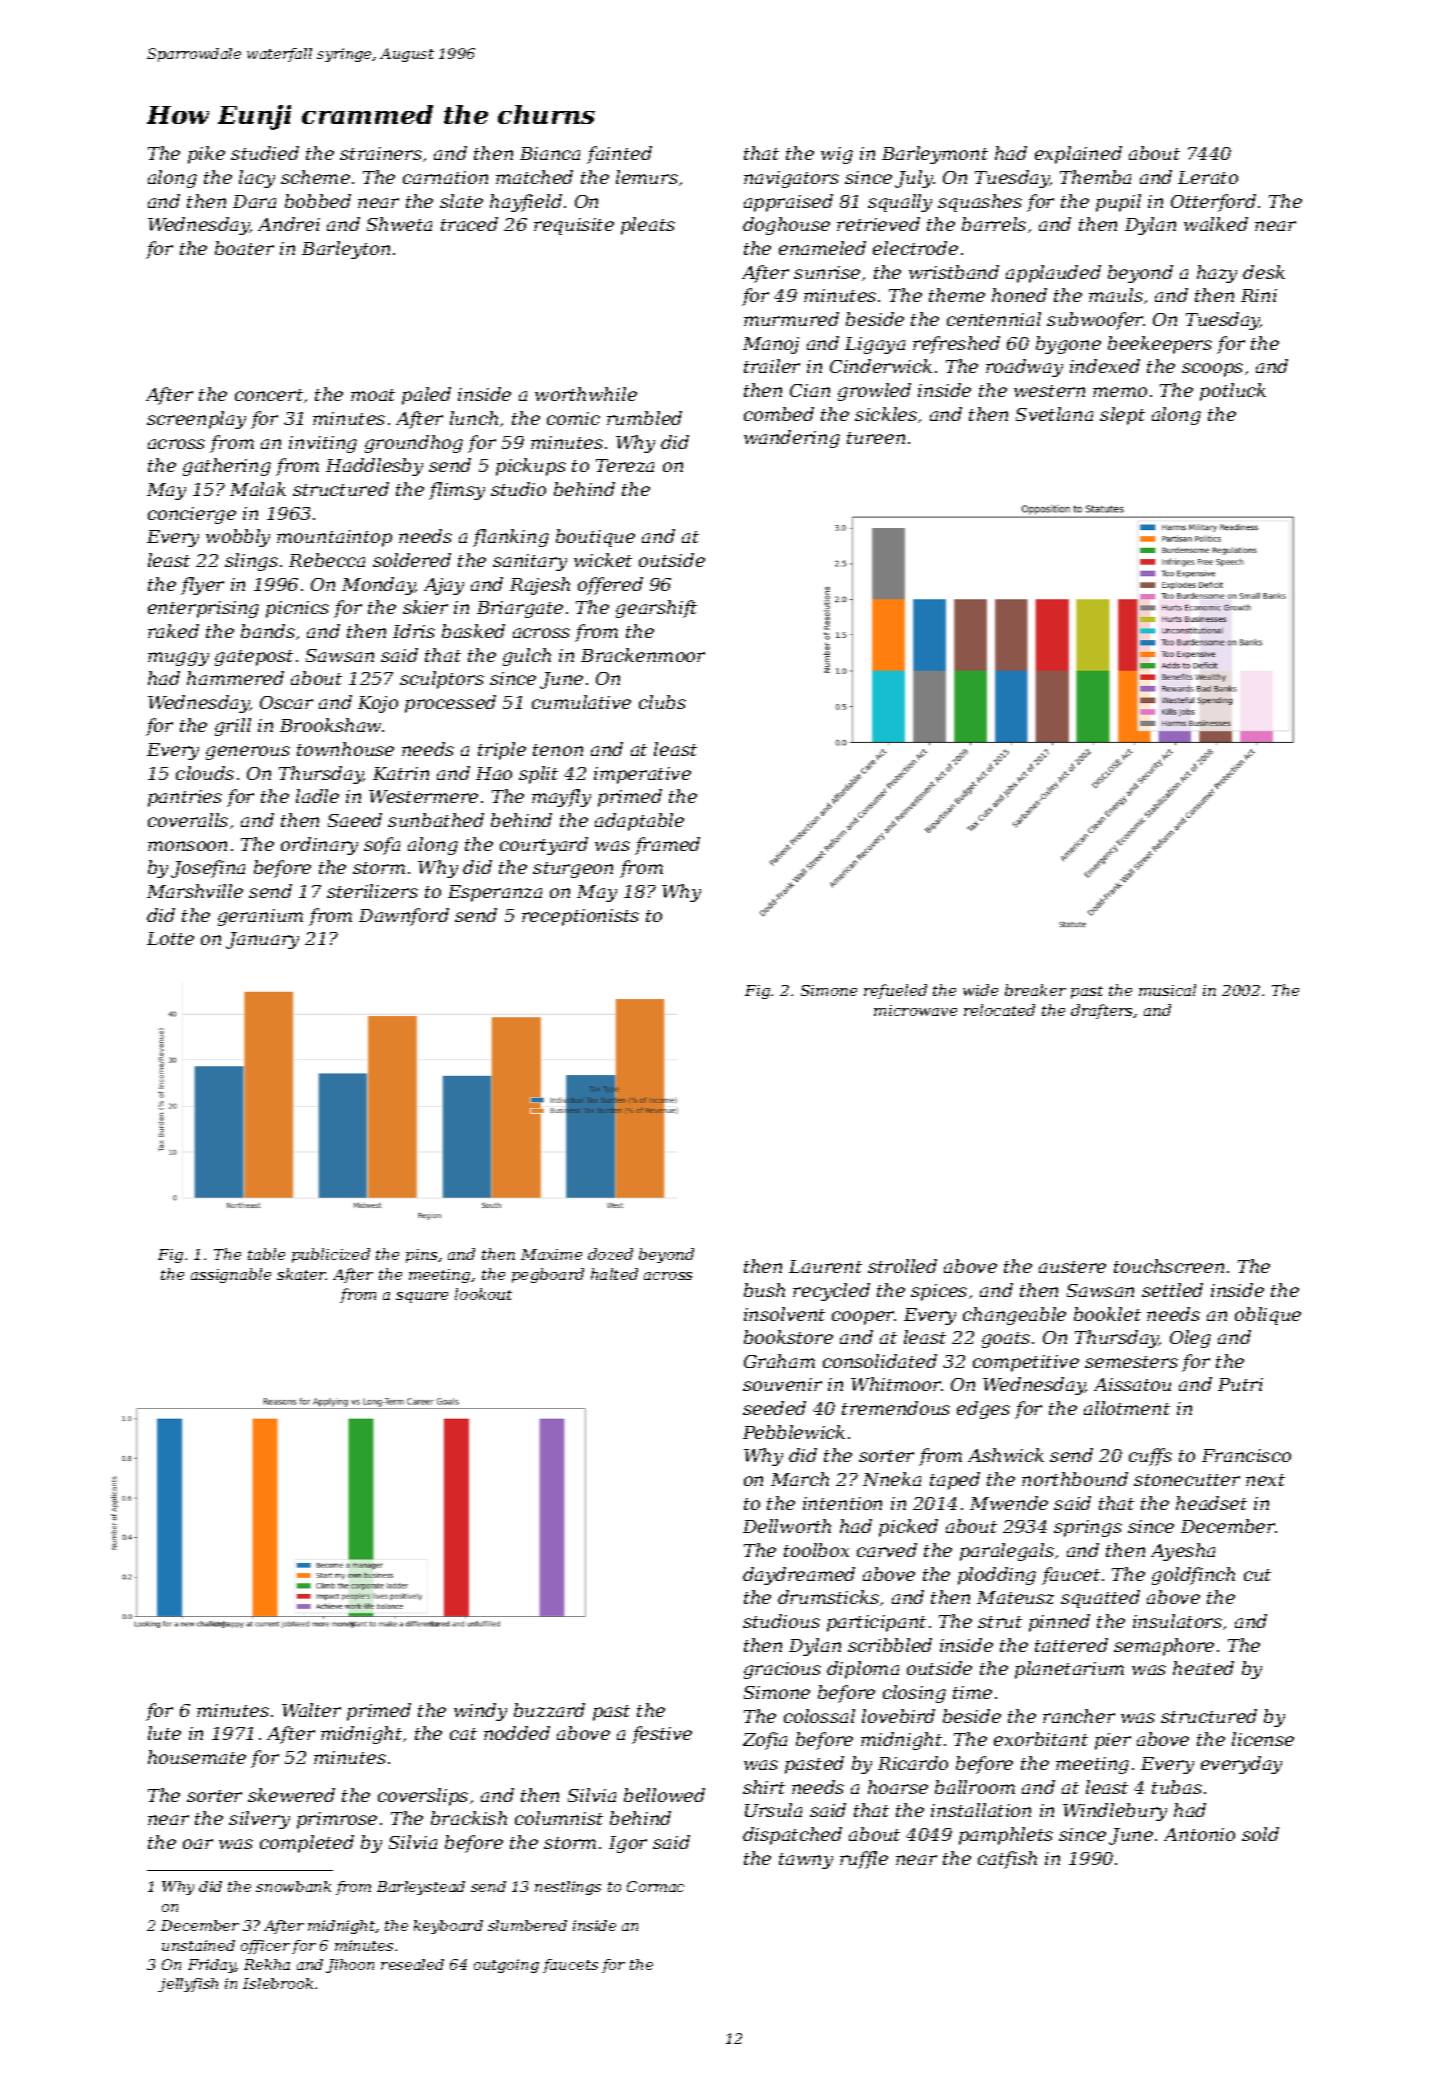 The height and width of the screenshot is (2100, 1450). What do you see at coordinates (197, 1757) in the screenshot?
I see `housemate` at bounding box center [197, 1757].
